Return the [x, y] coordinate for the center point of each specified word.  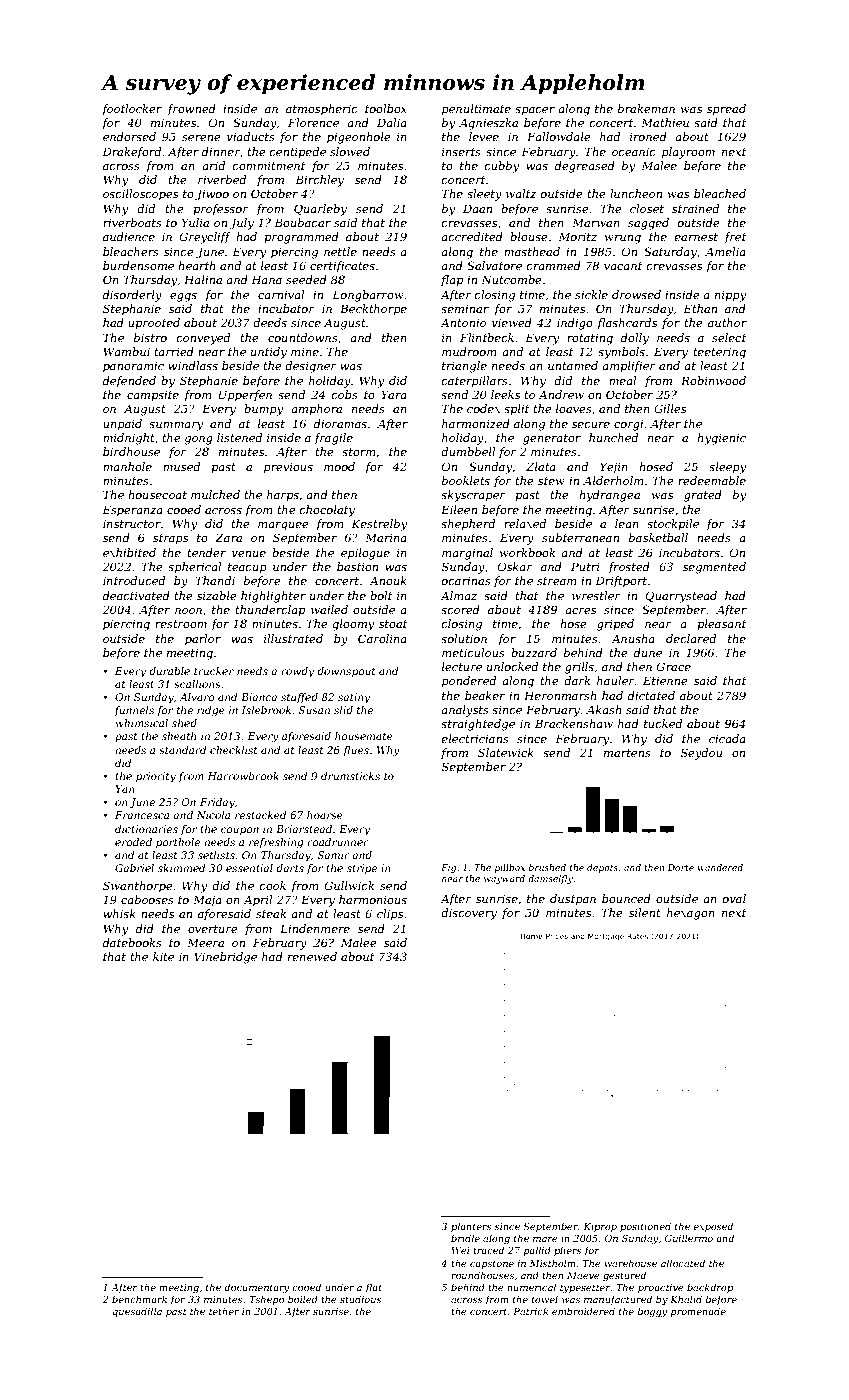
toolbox [386, 108]
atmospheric [322, 110]
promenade [698, 1312]
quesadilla [137, 1312]
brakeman [646, 108]
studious [361, 1299]
